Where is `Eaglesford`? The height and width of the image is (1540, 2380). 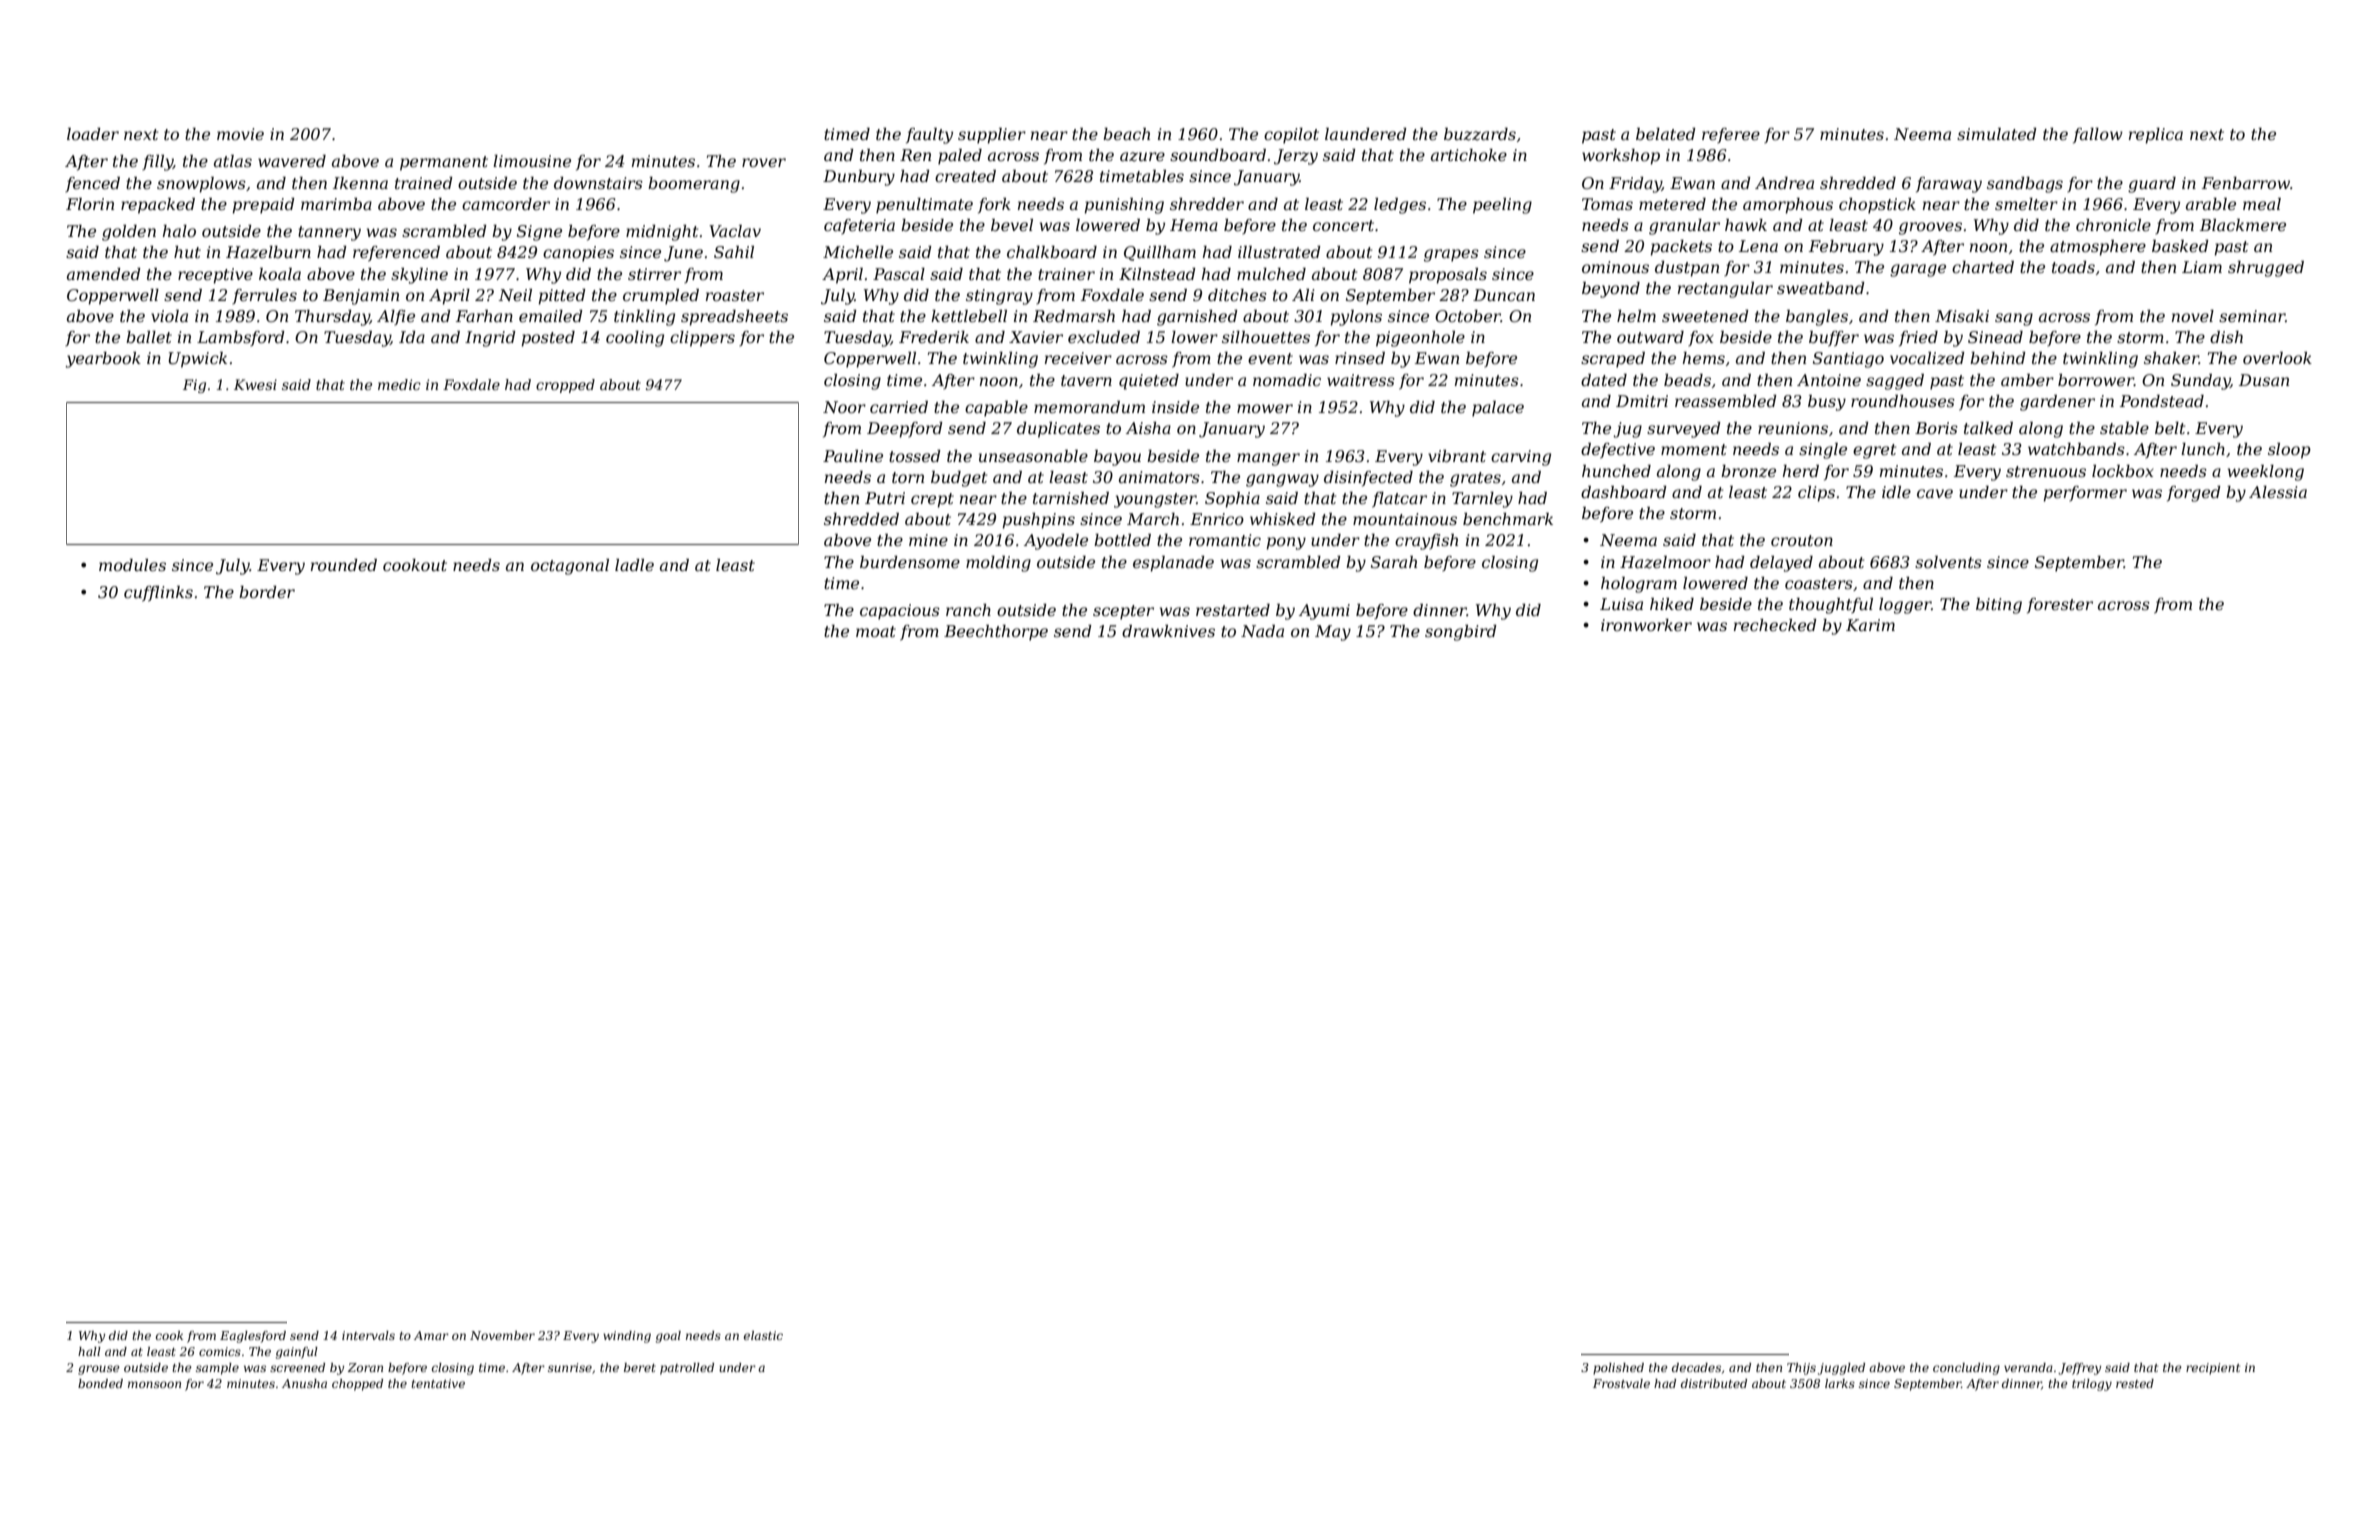
Eaglesford is located at coordinates (253, 1337).
